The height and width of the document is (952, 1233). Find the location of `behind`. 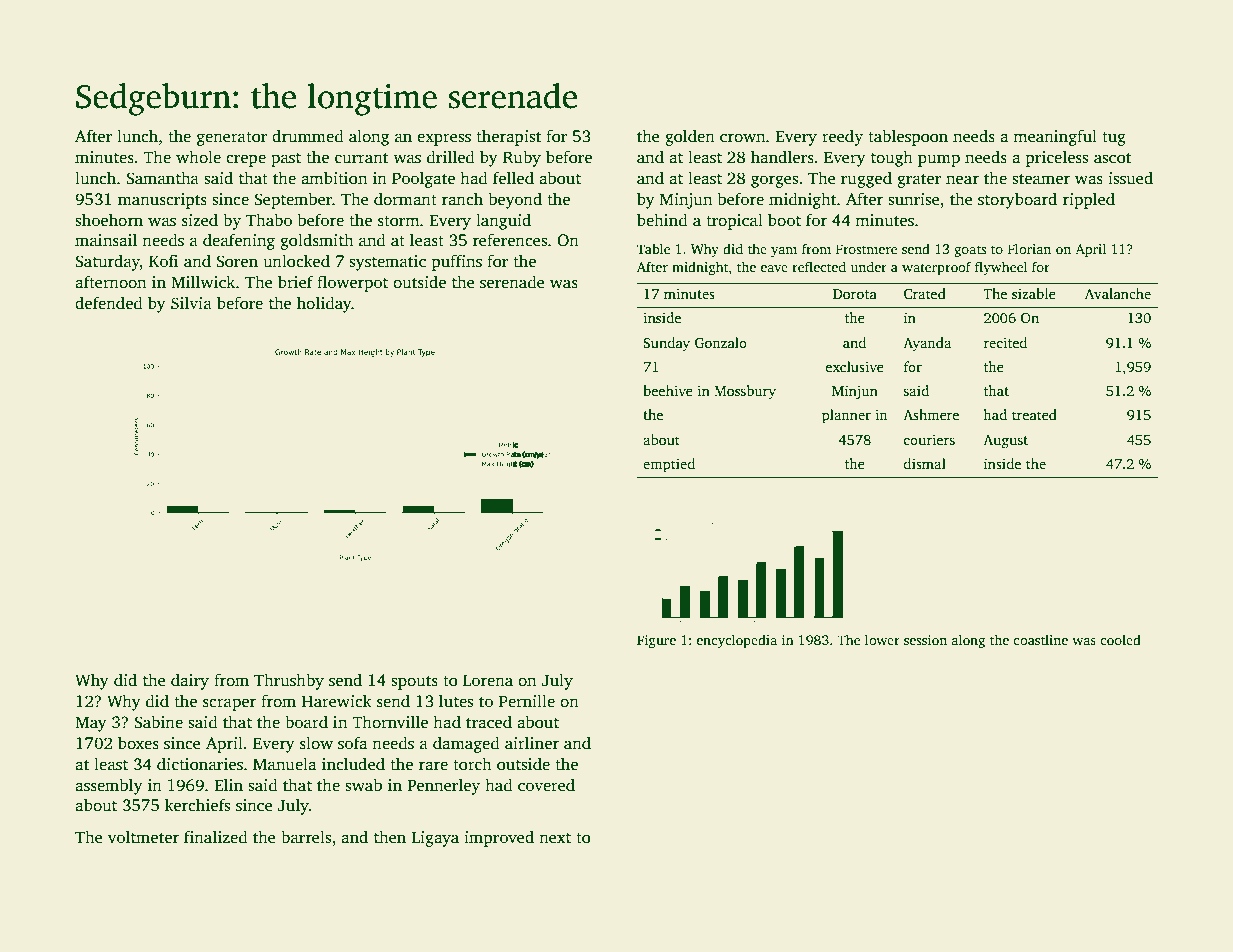

behind is located at coordinates (662, 220).
